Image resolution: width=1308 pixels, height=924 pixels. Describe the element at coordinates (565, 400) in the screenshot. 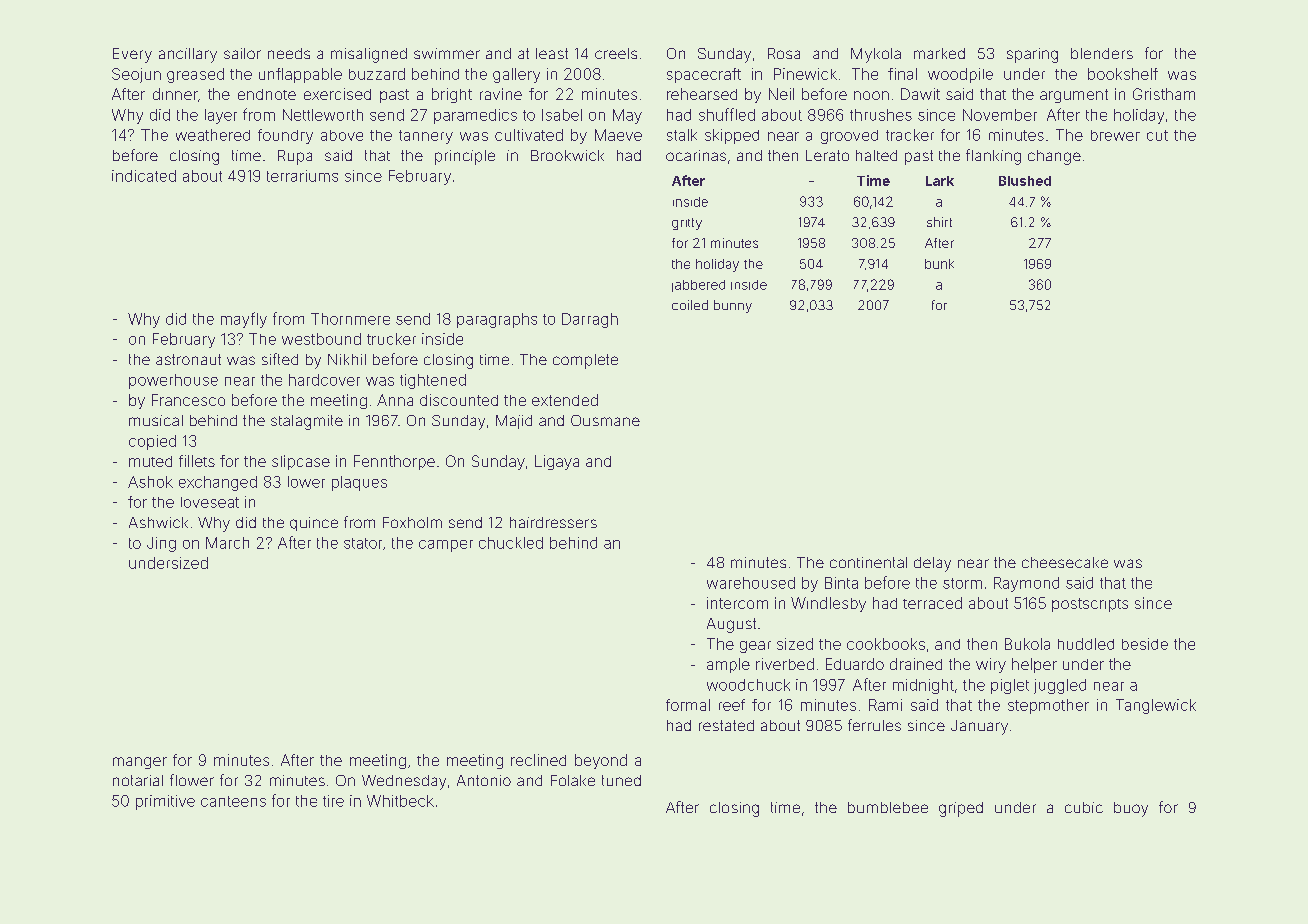

I see `extended` at that location.
